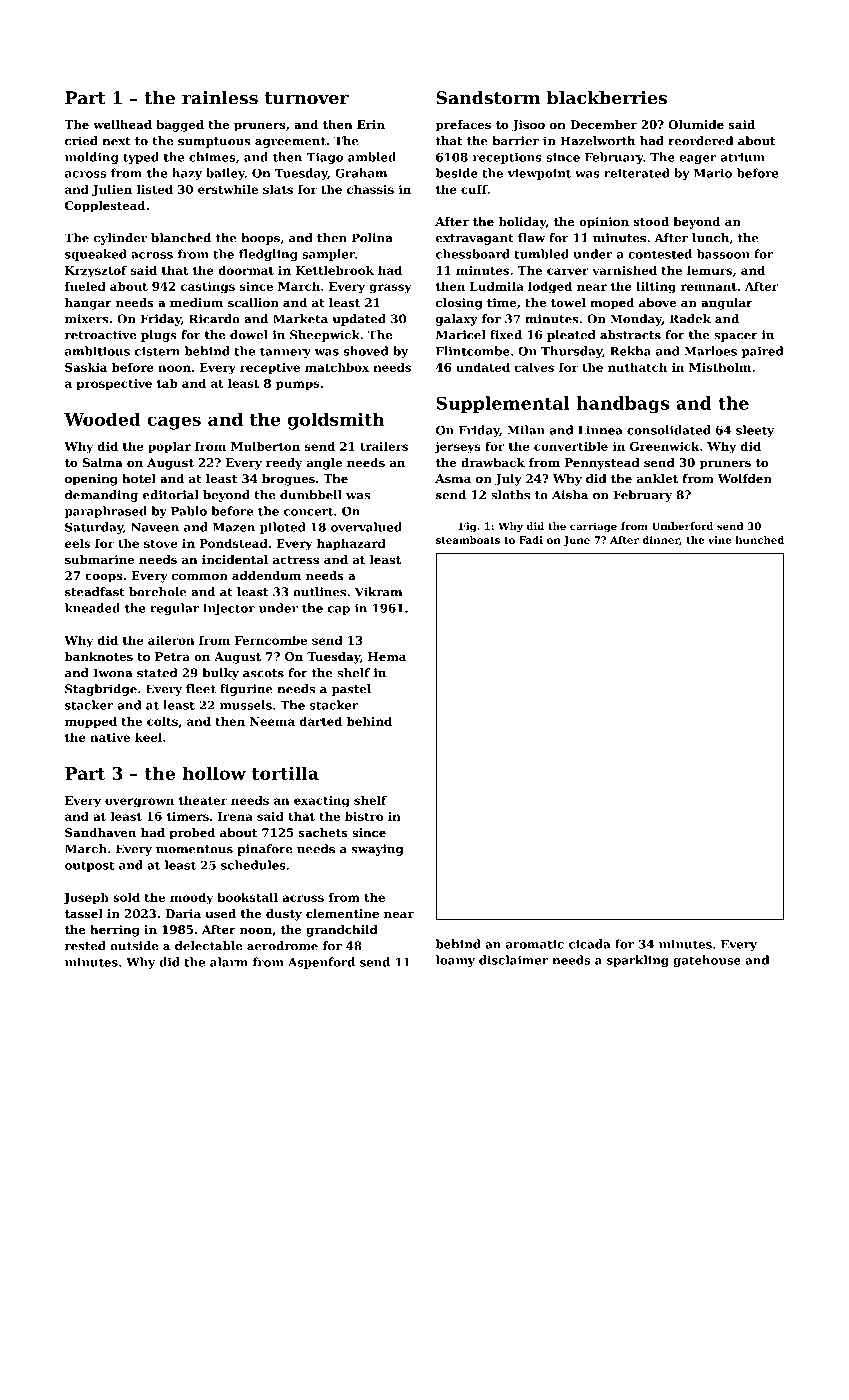  Describe the element at coordinates (174, 423) in the screenshot. I see `cages` at that location.
